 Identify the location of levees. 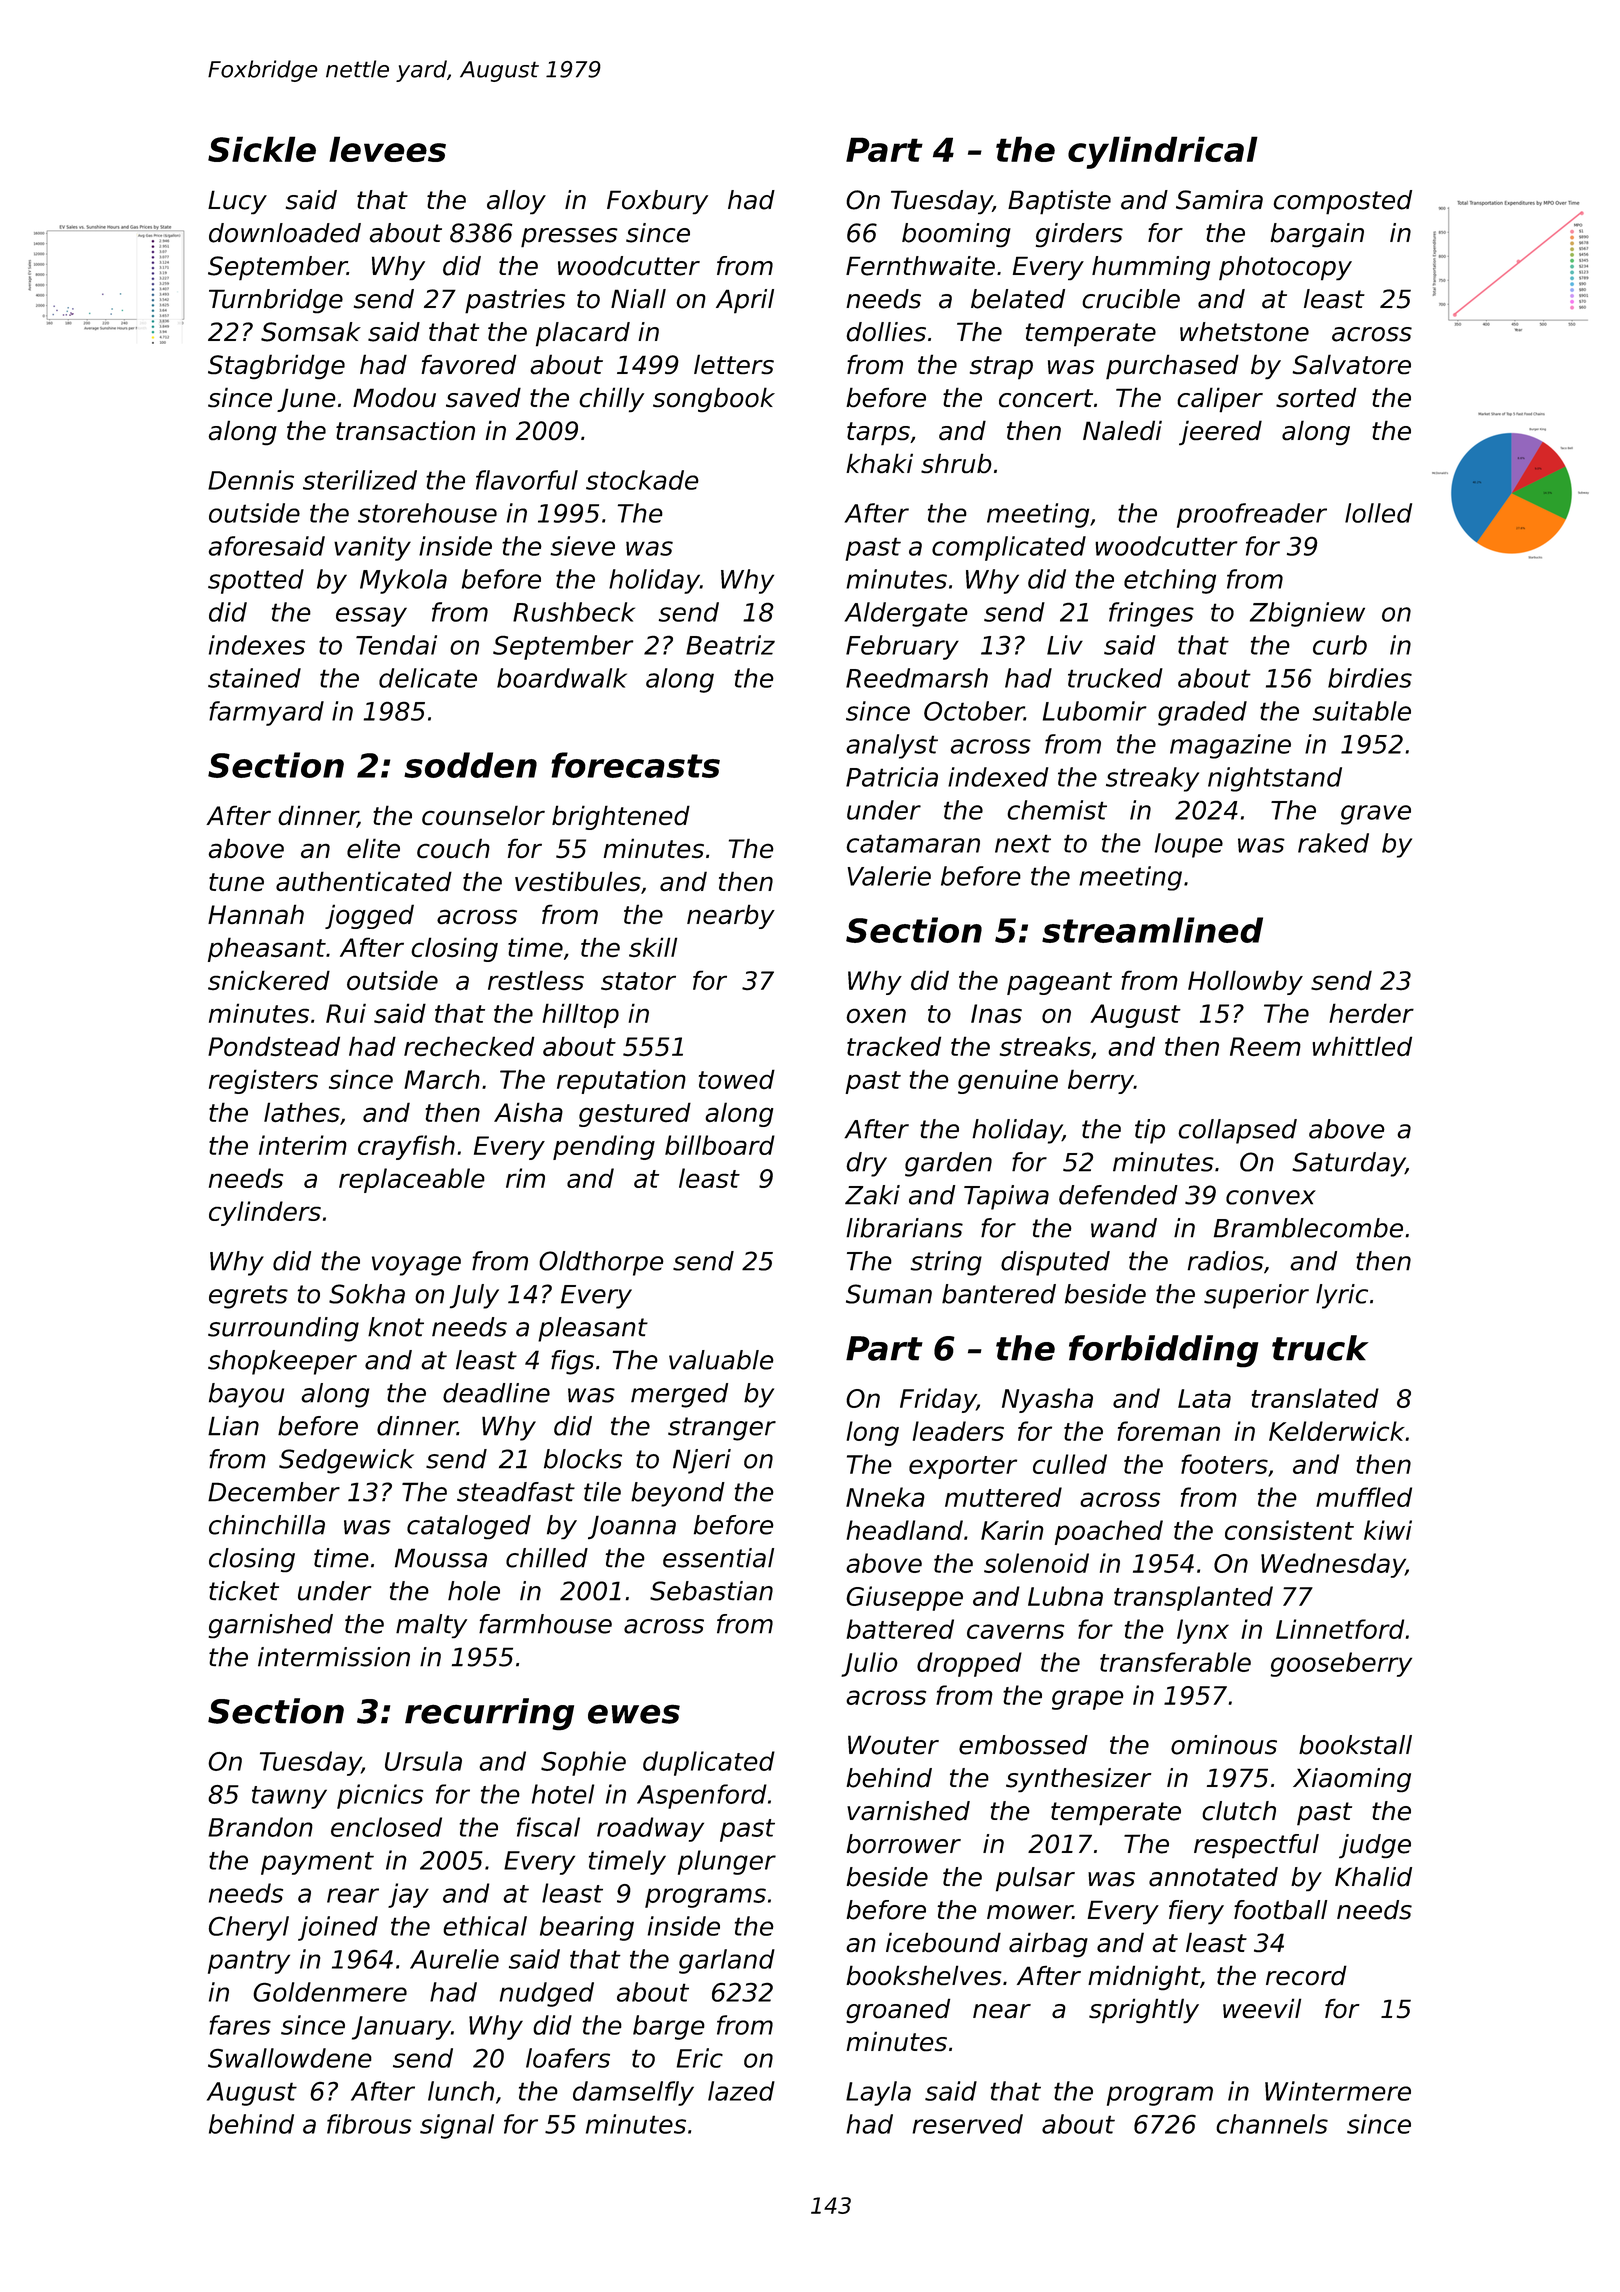
(387, 149).
